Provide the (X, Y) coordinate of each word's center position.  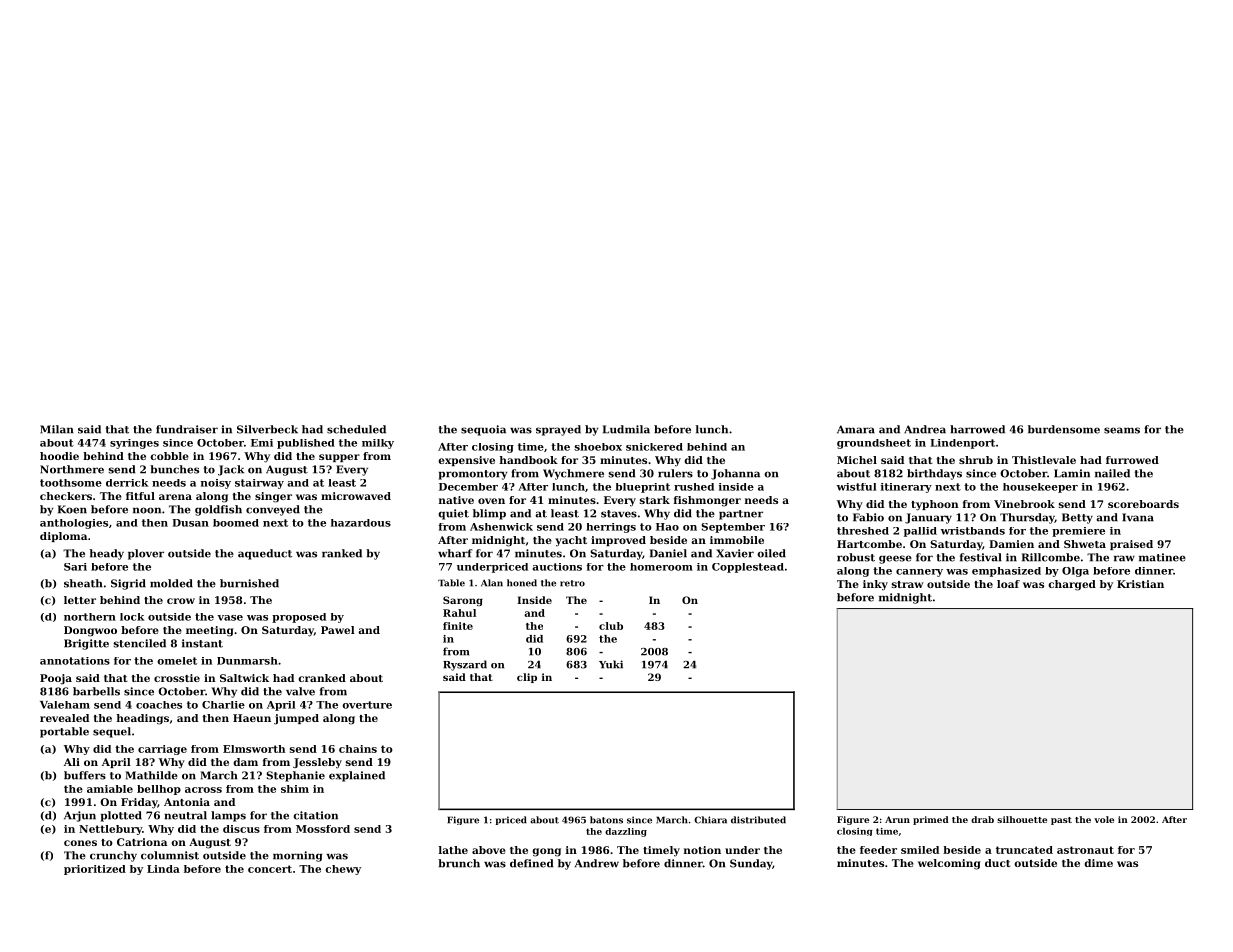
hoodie (59, 456)
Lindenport (962, 444)
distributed (758, 820)
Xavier (735, 553)
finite (458, 626)
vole (1104, 819)
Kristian (1140, 584)
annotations (75, 661)
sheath (83, 583)
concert (270, 869)
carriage (162, 750)
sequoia (483, 430)
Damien (1011, 544)
